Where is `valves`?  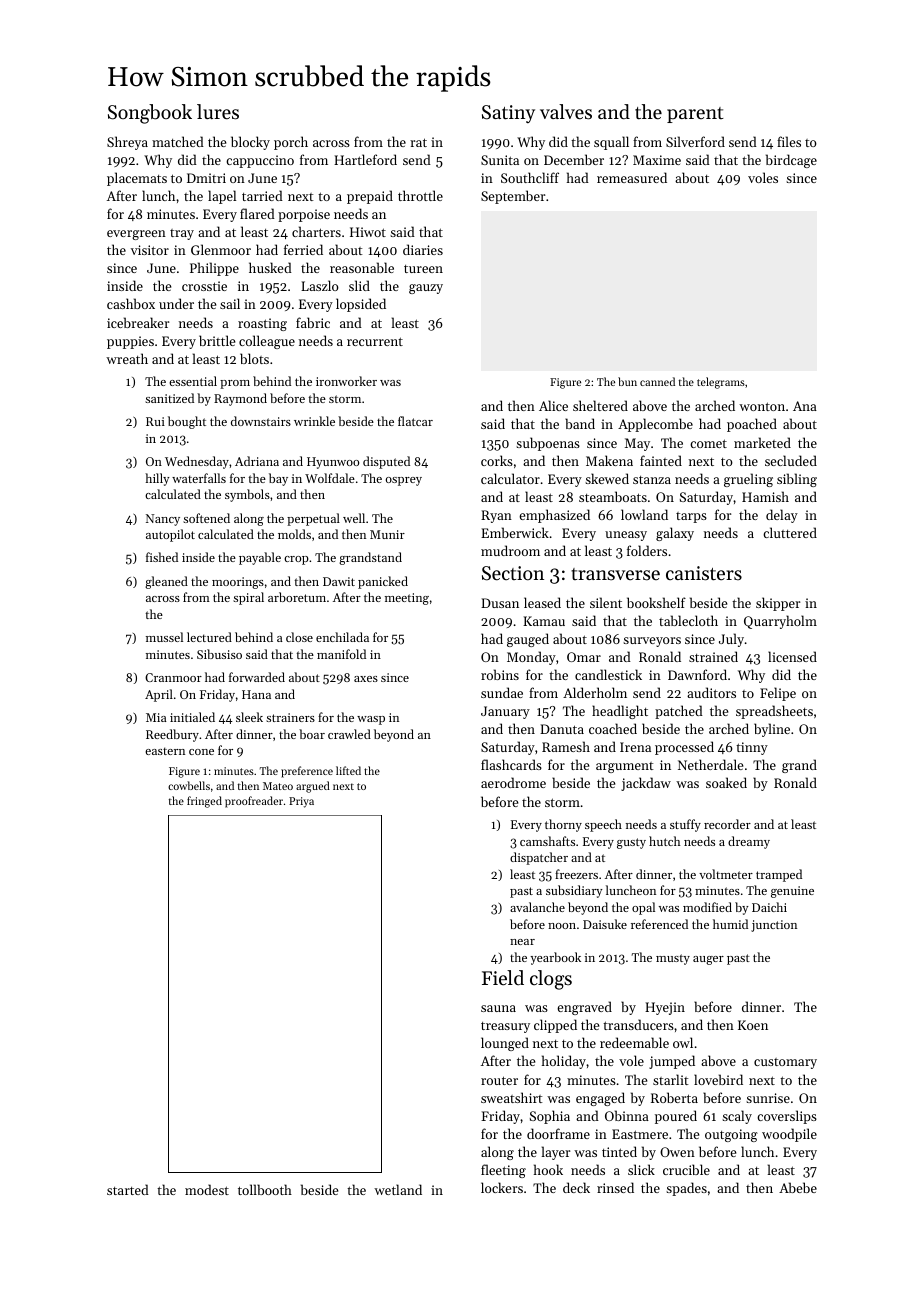 valves is located at coordinates (566, 112).
